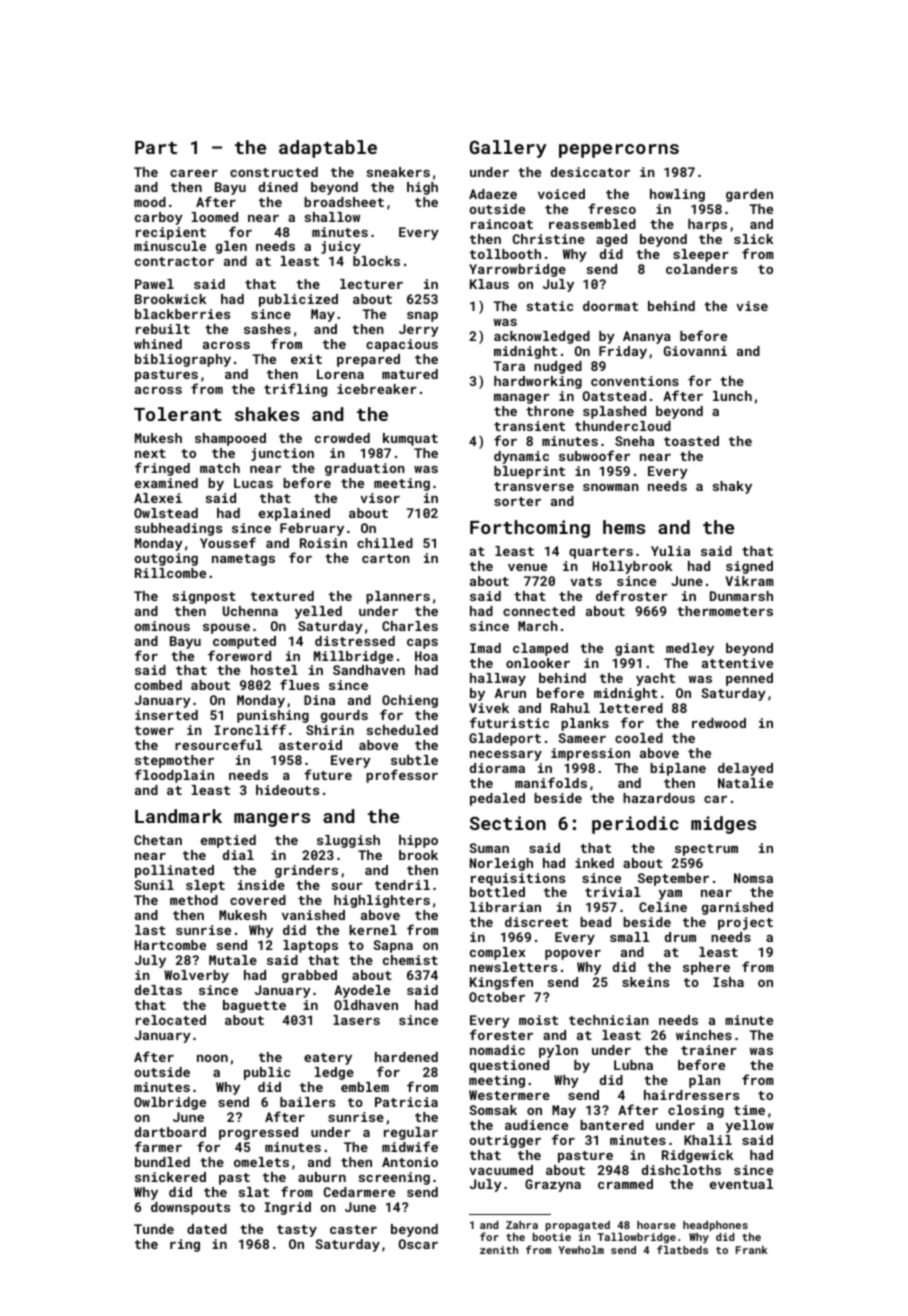  What do you see at coordinates (402, 730) in the document?
I see `scheduled` at bounding box center [402, 730].
